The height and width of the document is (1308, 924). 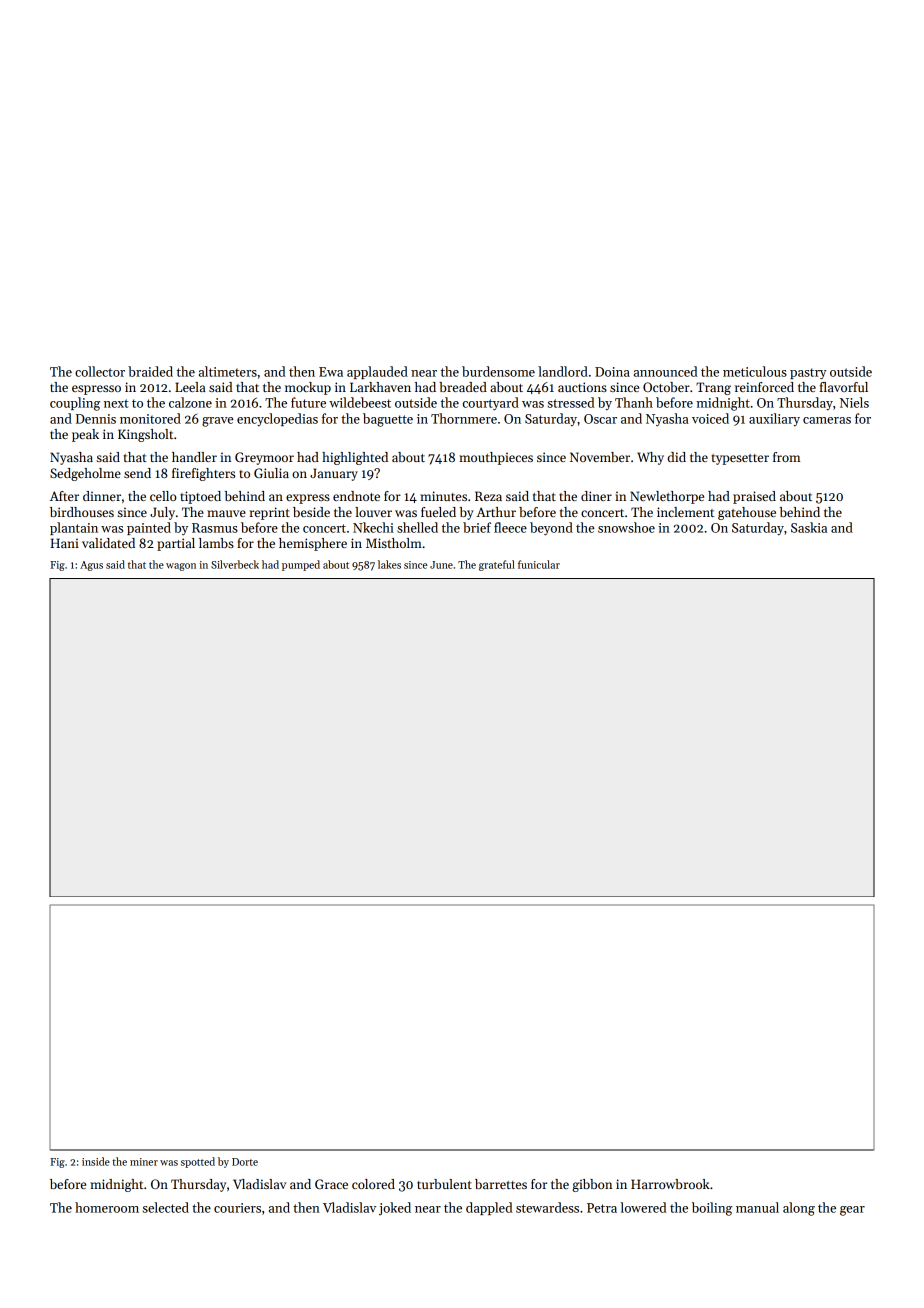 What do you see at coordinates (497, 565) in the document?
I see `grateful` at bounding box center [497, 565].
